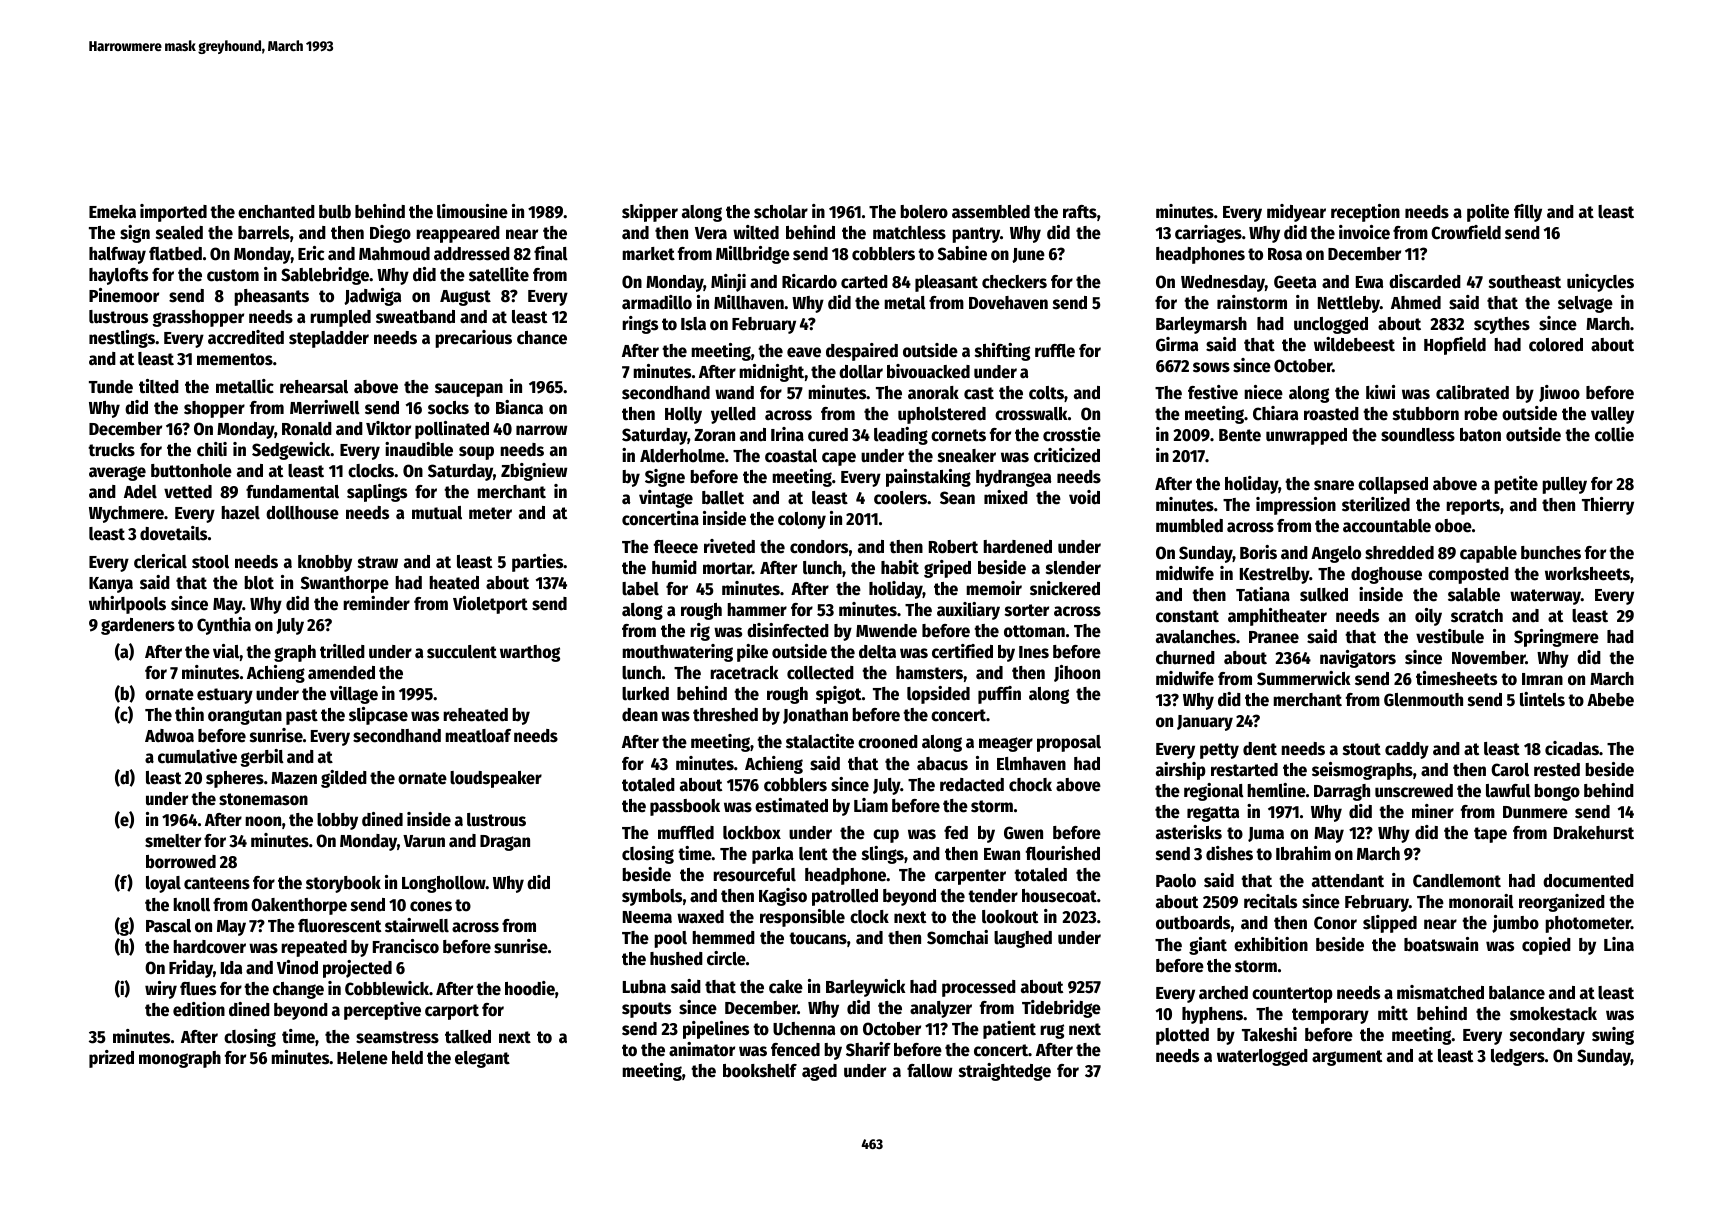 This screenshot has width=1723, height=1218. Describe the element at coordinates (900, 498) in the screenshot. I see `coolers` at that location.
